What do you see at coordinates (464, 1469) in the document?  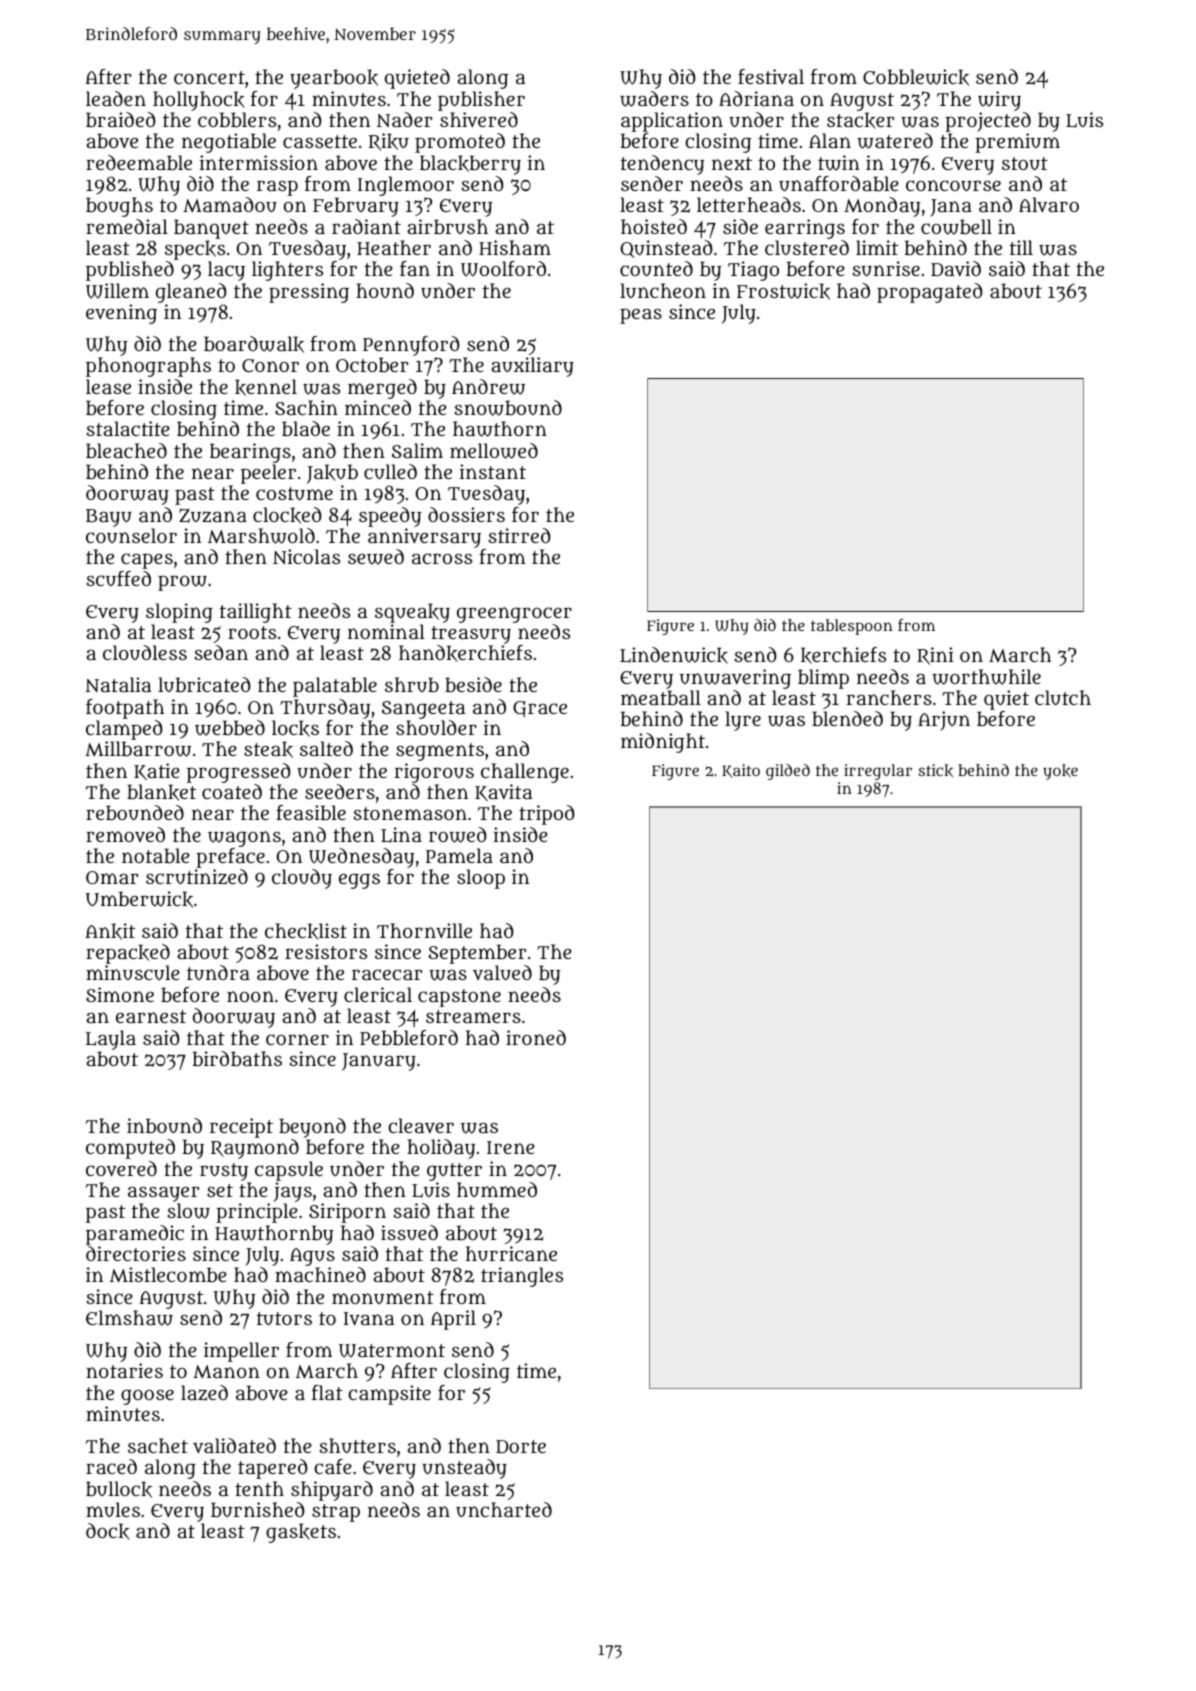 I see `unsteady` at bounding box center [464, 1469].
